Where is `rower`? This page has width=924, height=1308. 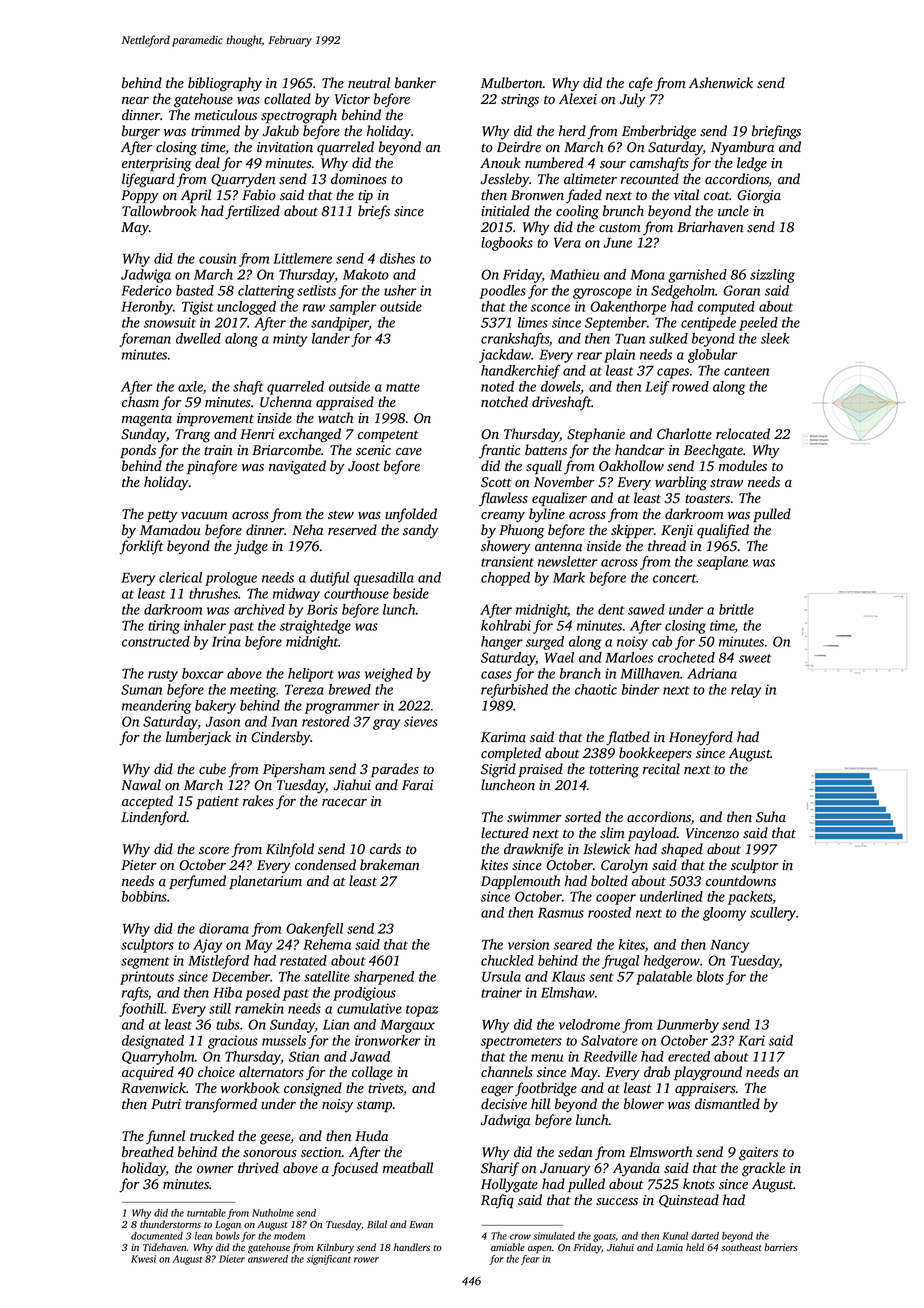
rower is located at coordinates (366, 1260).
